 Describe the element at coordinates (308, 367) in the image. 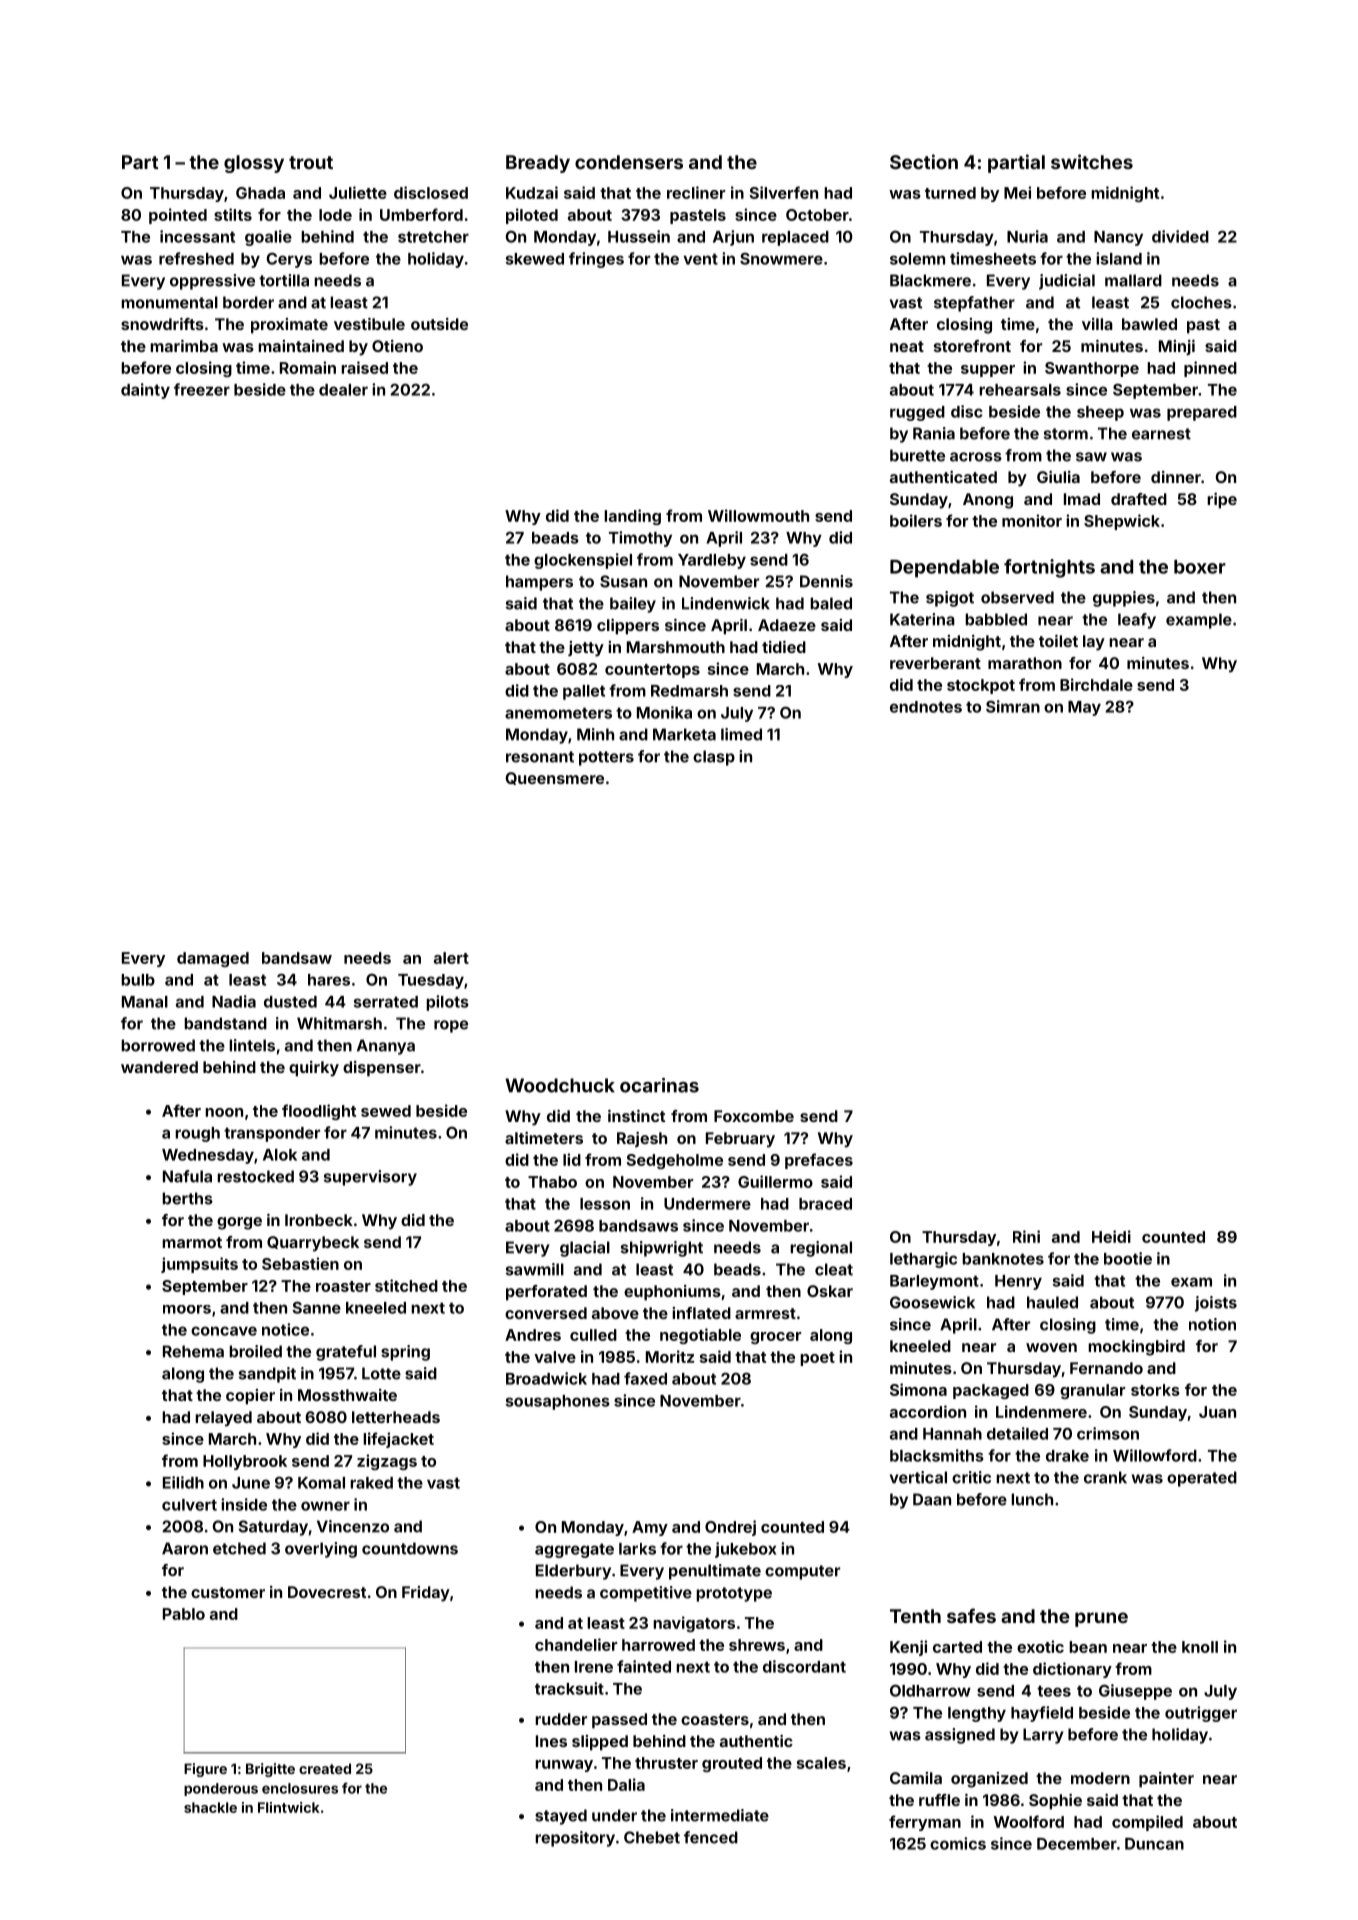

I see `Romain` at that location.
